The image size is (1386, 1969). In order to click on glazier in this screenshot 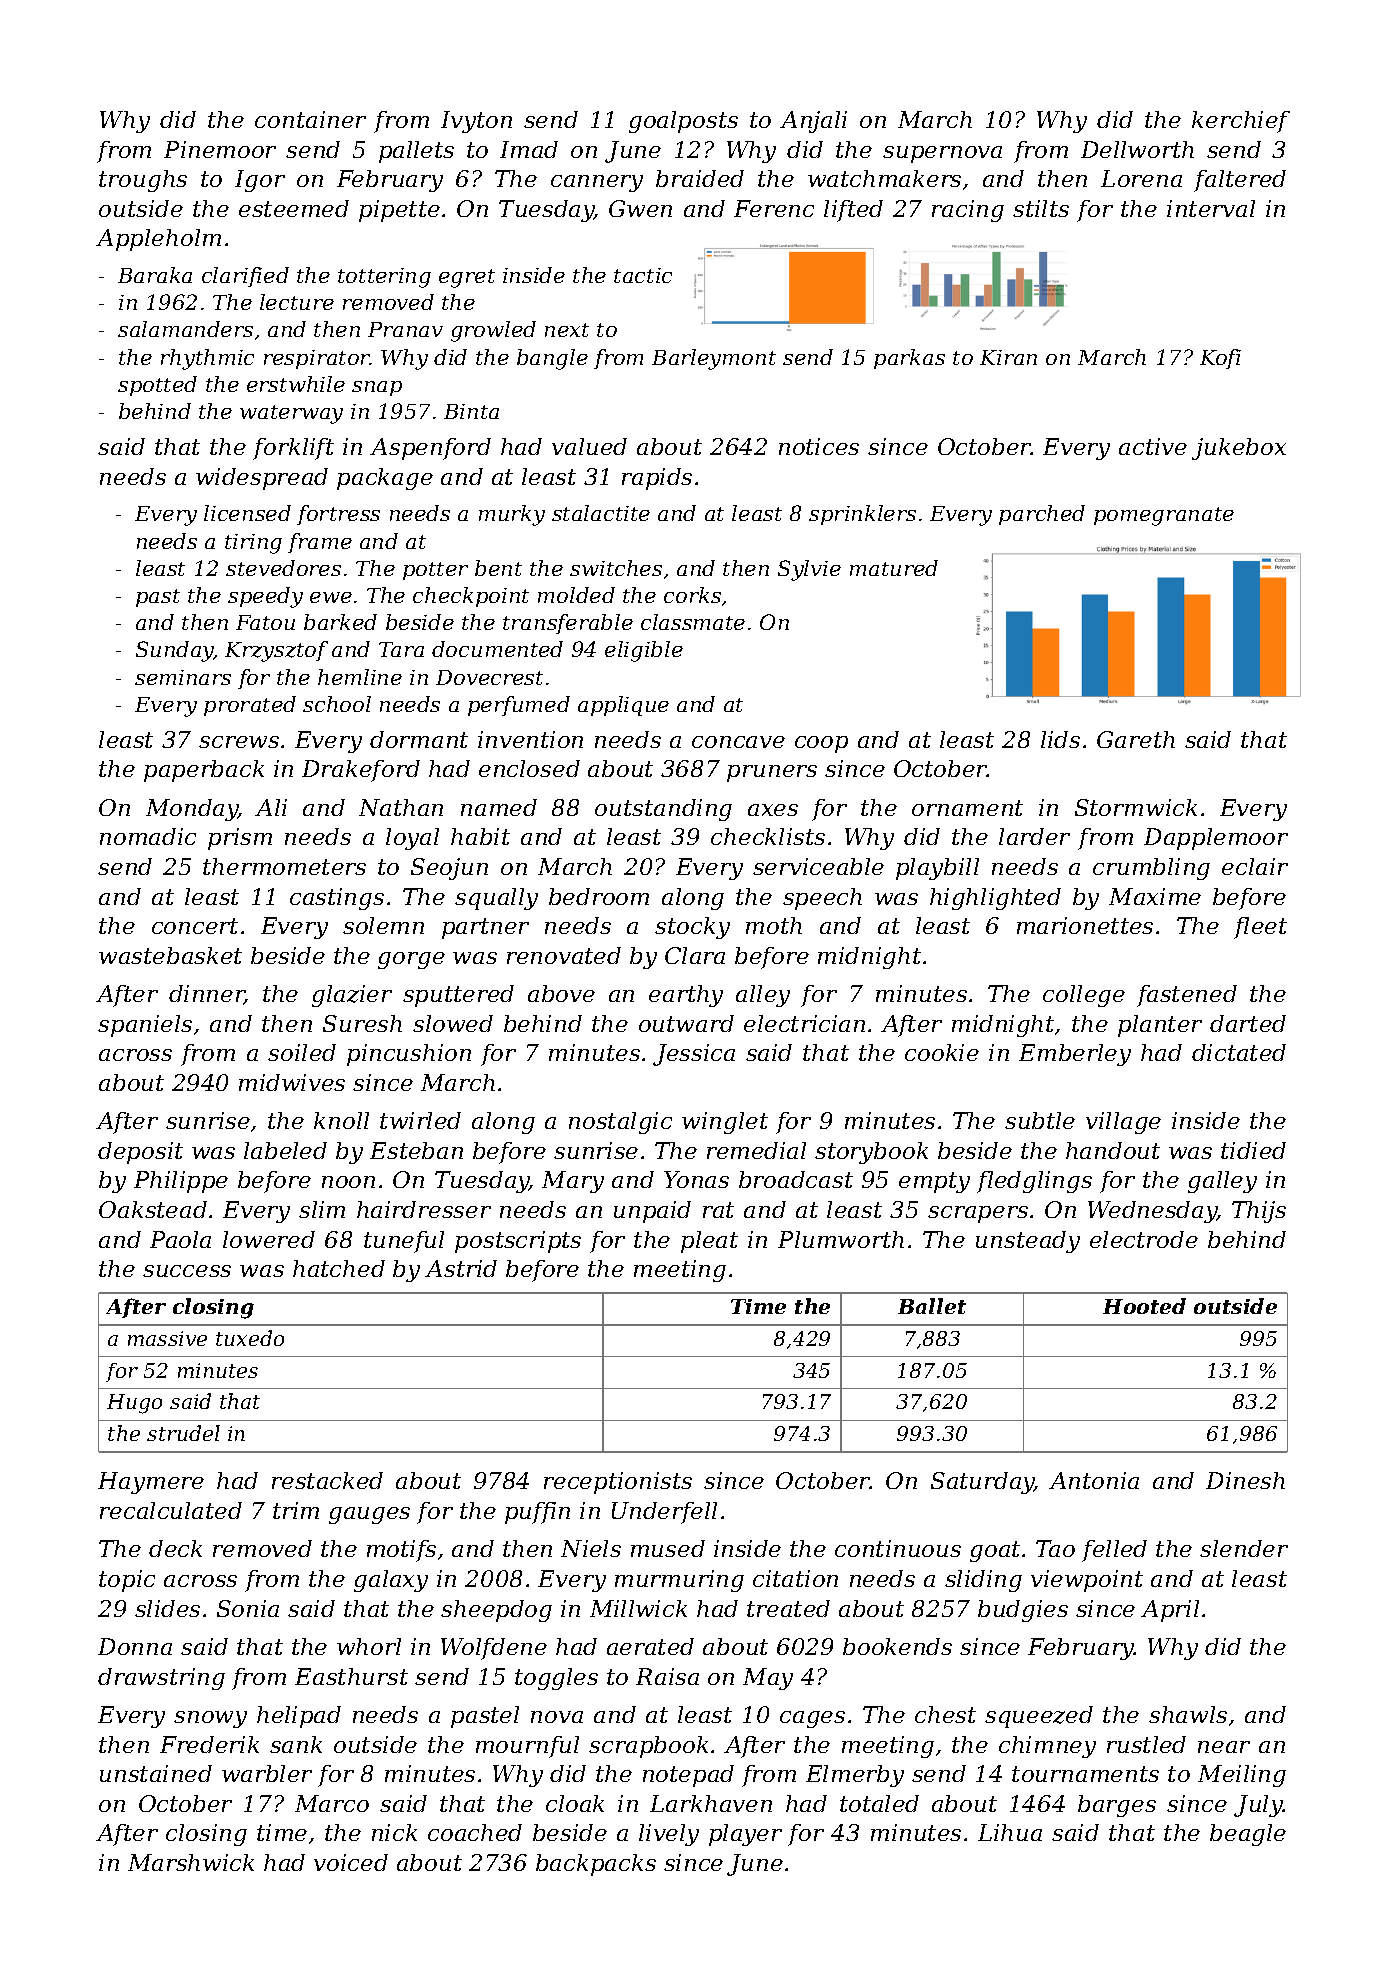, I will do `click(352, 996)`.
